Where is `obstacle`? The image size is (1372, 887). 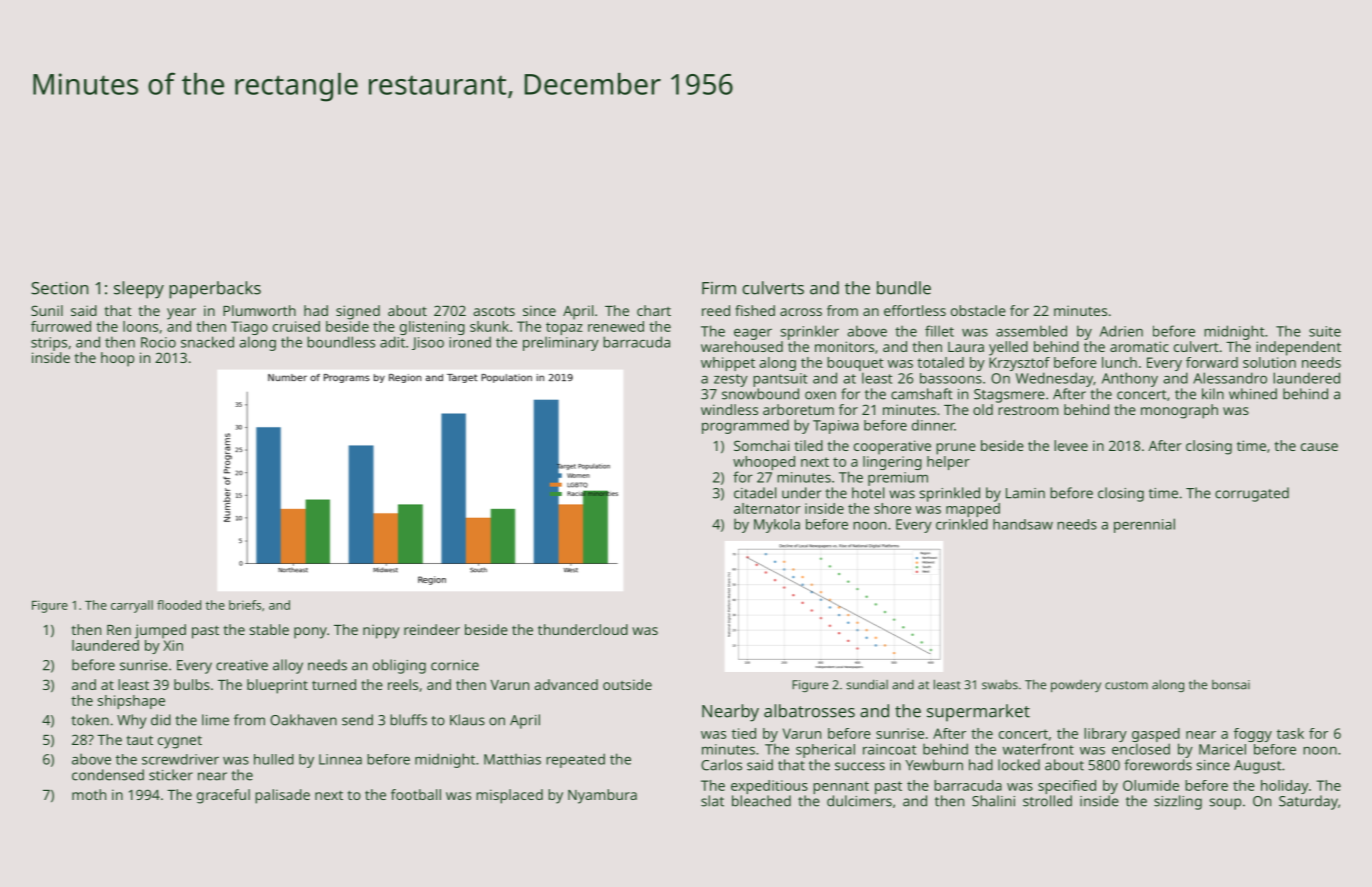 obstacle is located at coordinates (978, 310).
